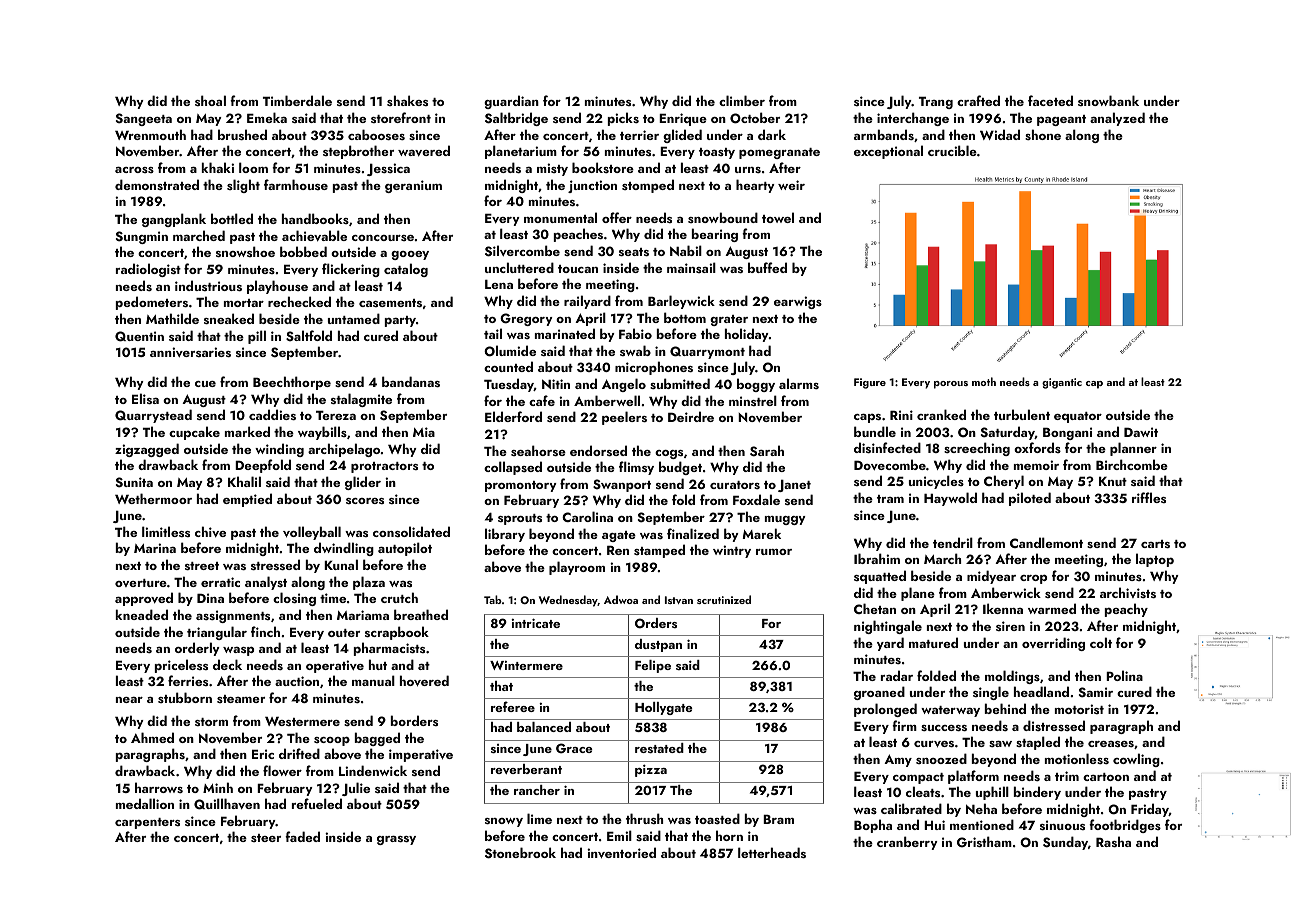 This document has width=1308, height=924. Describe the element at coordinates (297, 100) in the document. I see `Timberdale` at that location.
